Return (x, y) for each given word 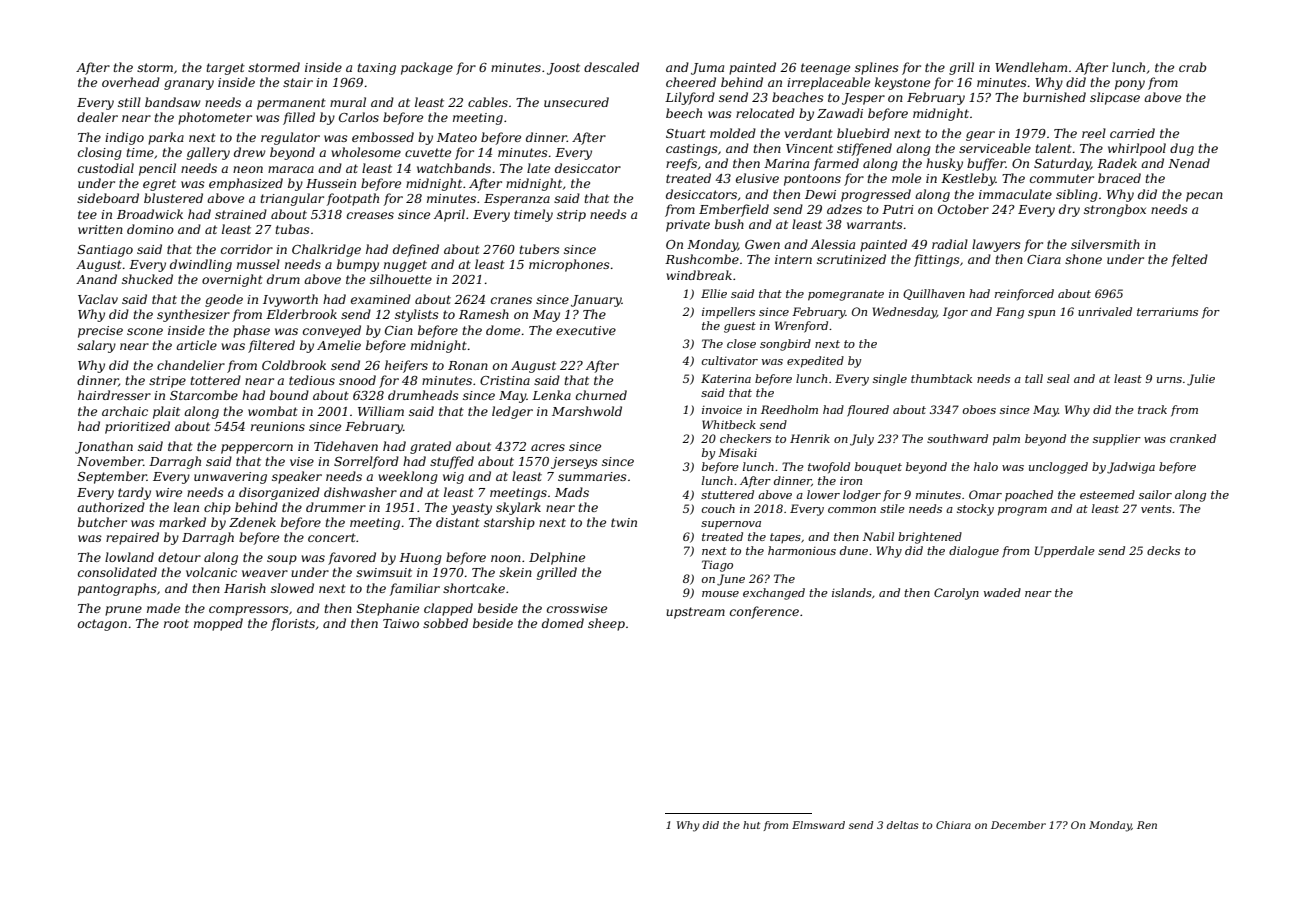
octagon (102, 625)
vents (1156, 509)
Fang (1010, 313)
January (596, 301)
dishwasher (360, 492)
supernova (731, 525)
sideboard (108, 198)
